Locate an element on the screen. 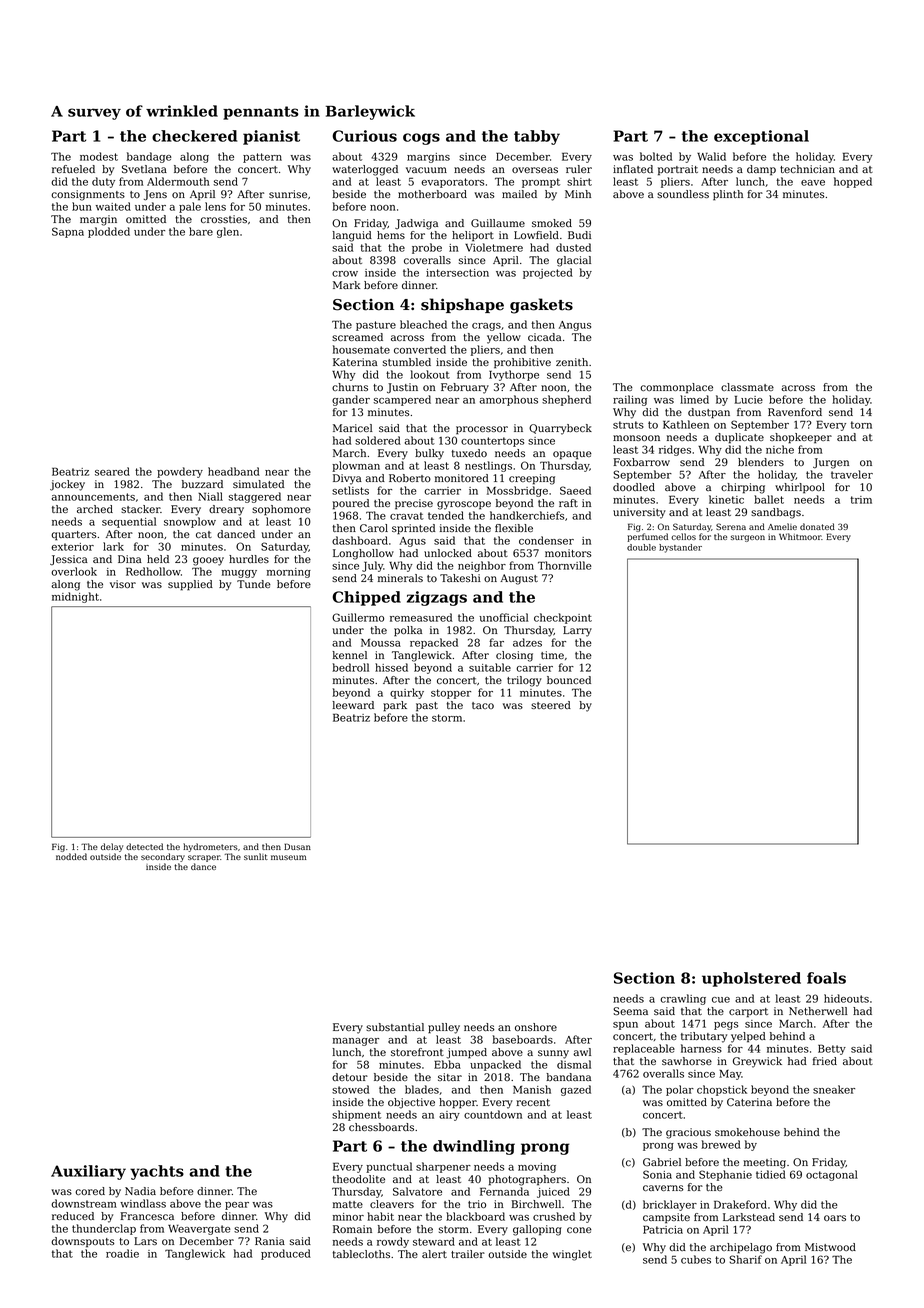  buzzard is located at coordinates (202, 484).
